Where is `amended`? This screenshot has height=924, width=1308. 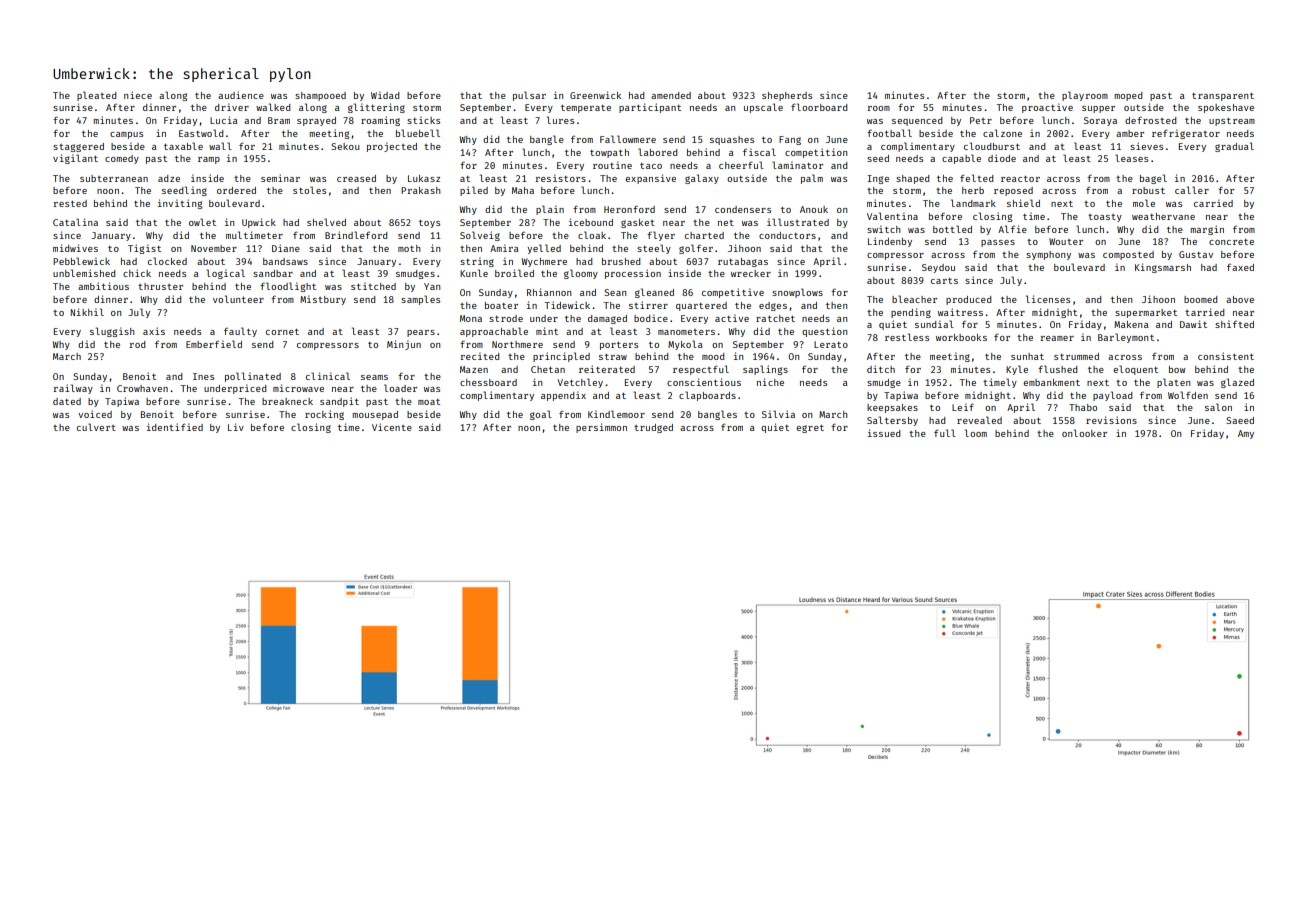
amended is located at coordinates (671, 95).
